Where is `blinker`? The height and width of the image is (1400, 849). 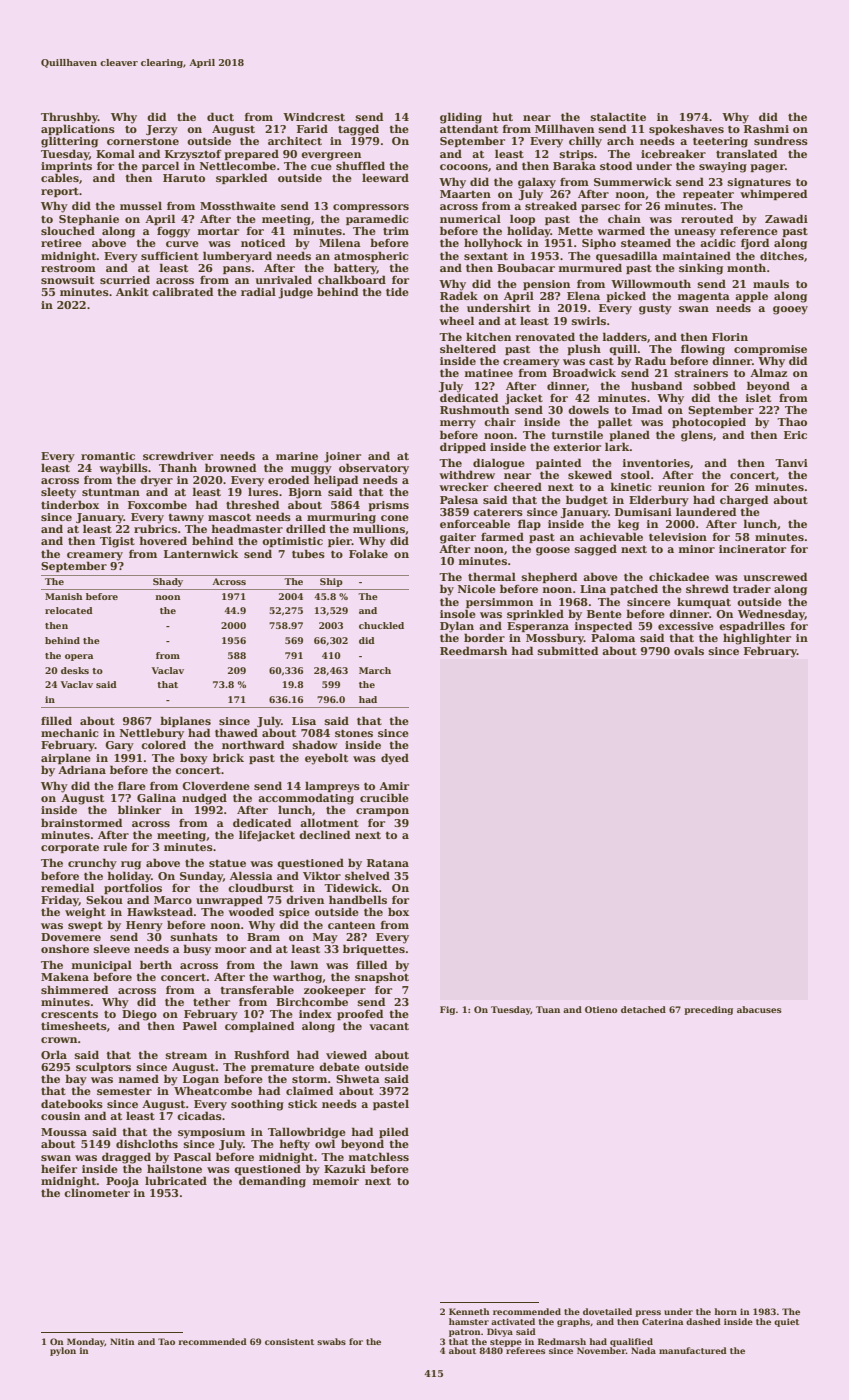 blinker is located at coordinates (139, 809).
